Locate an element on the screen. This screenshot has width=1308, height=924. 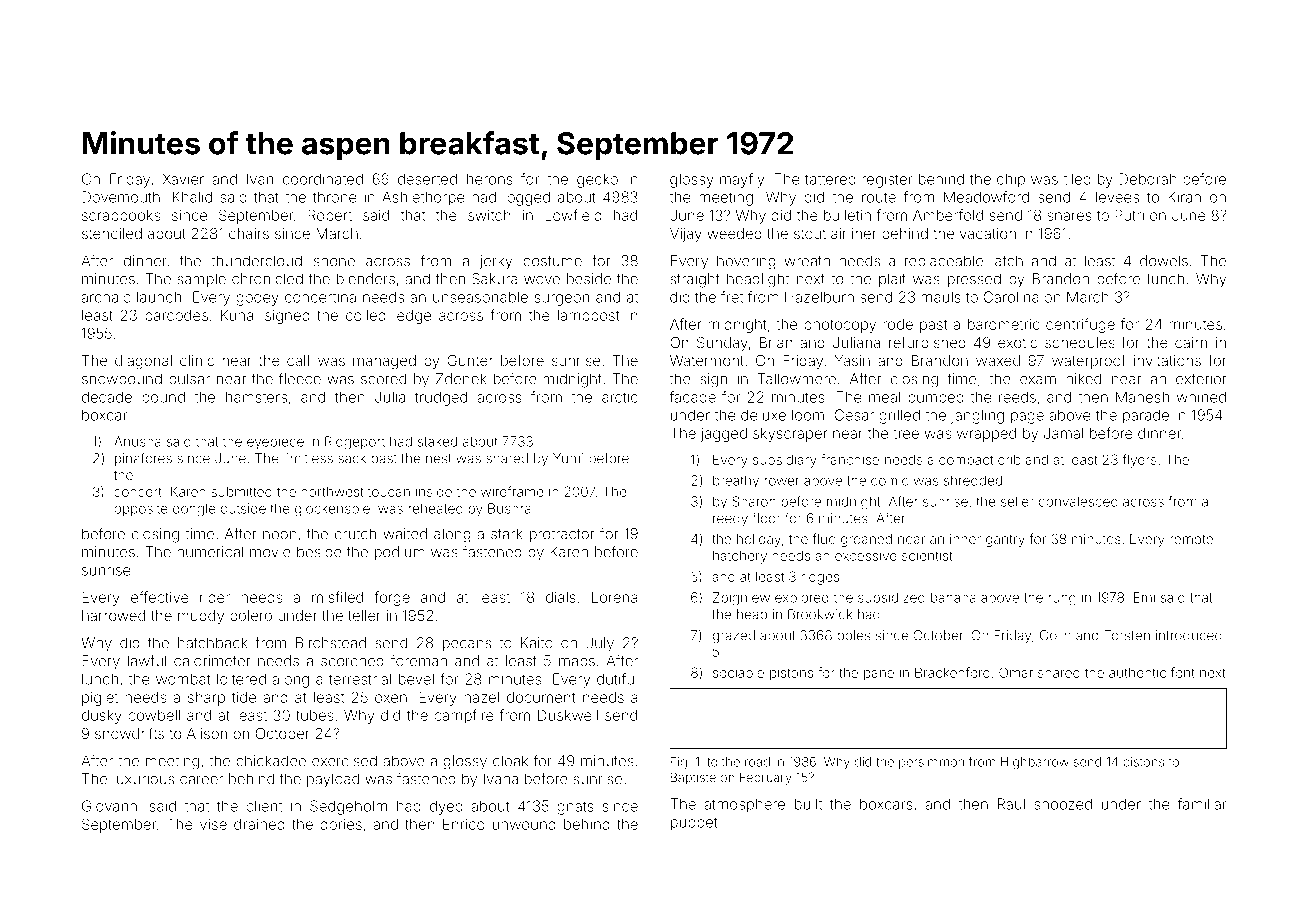
jagged is located at coordinates (723, 435).
